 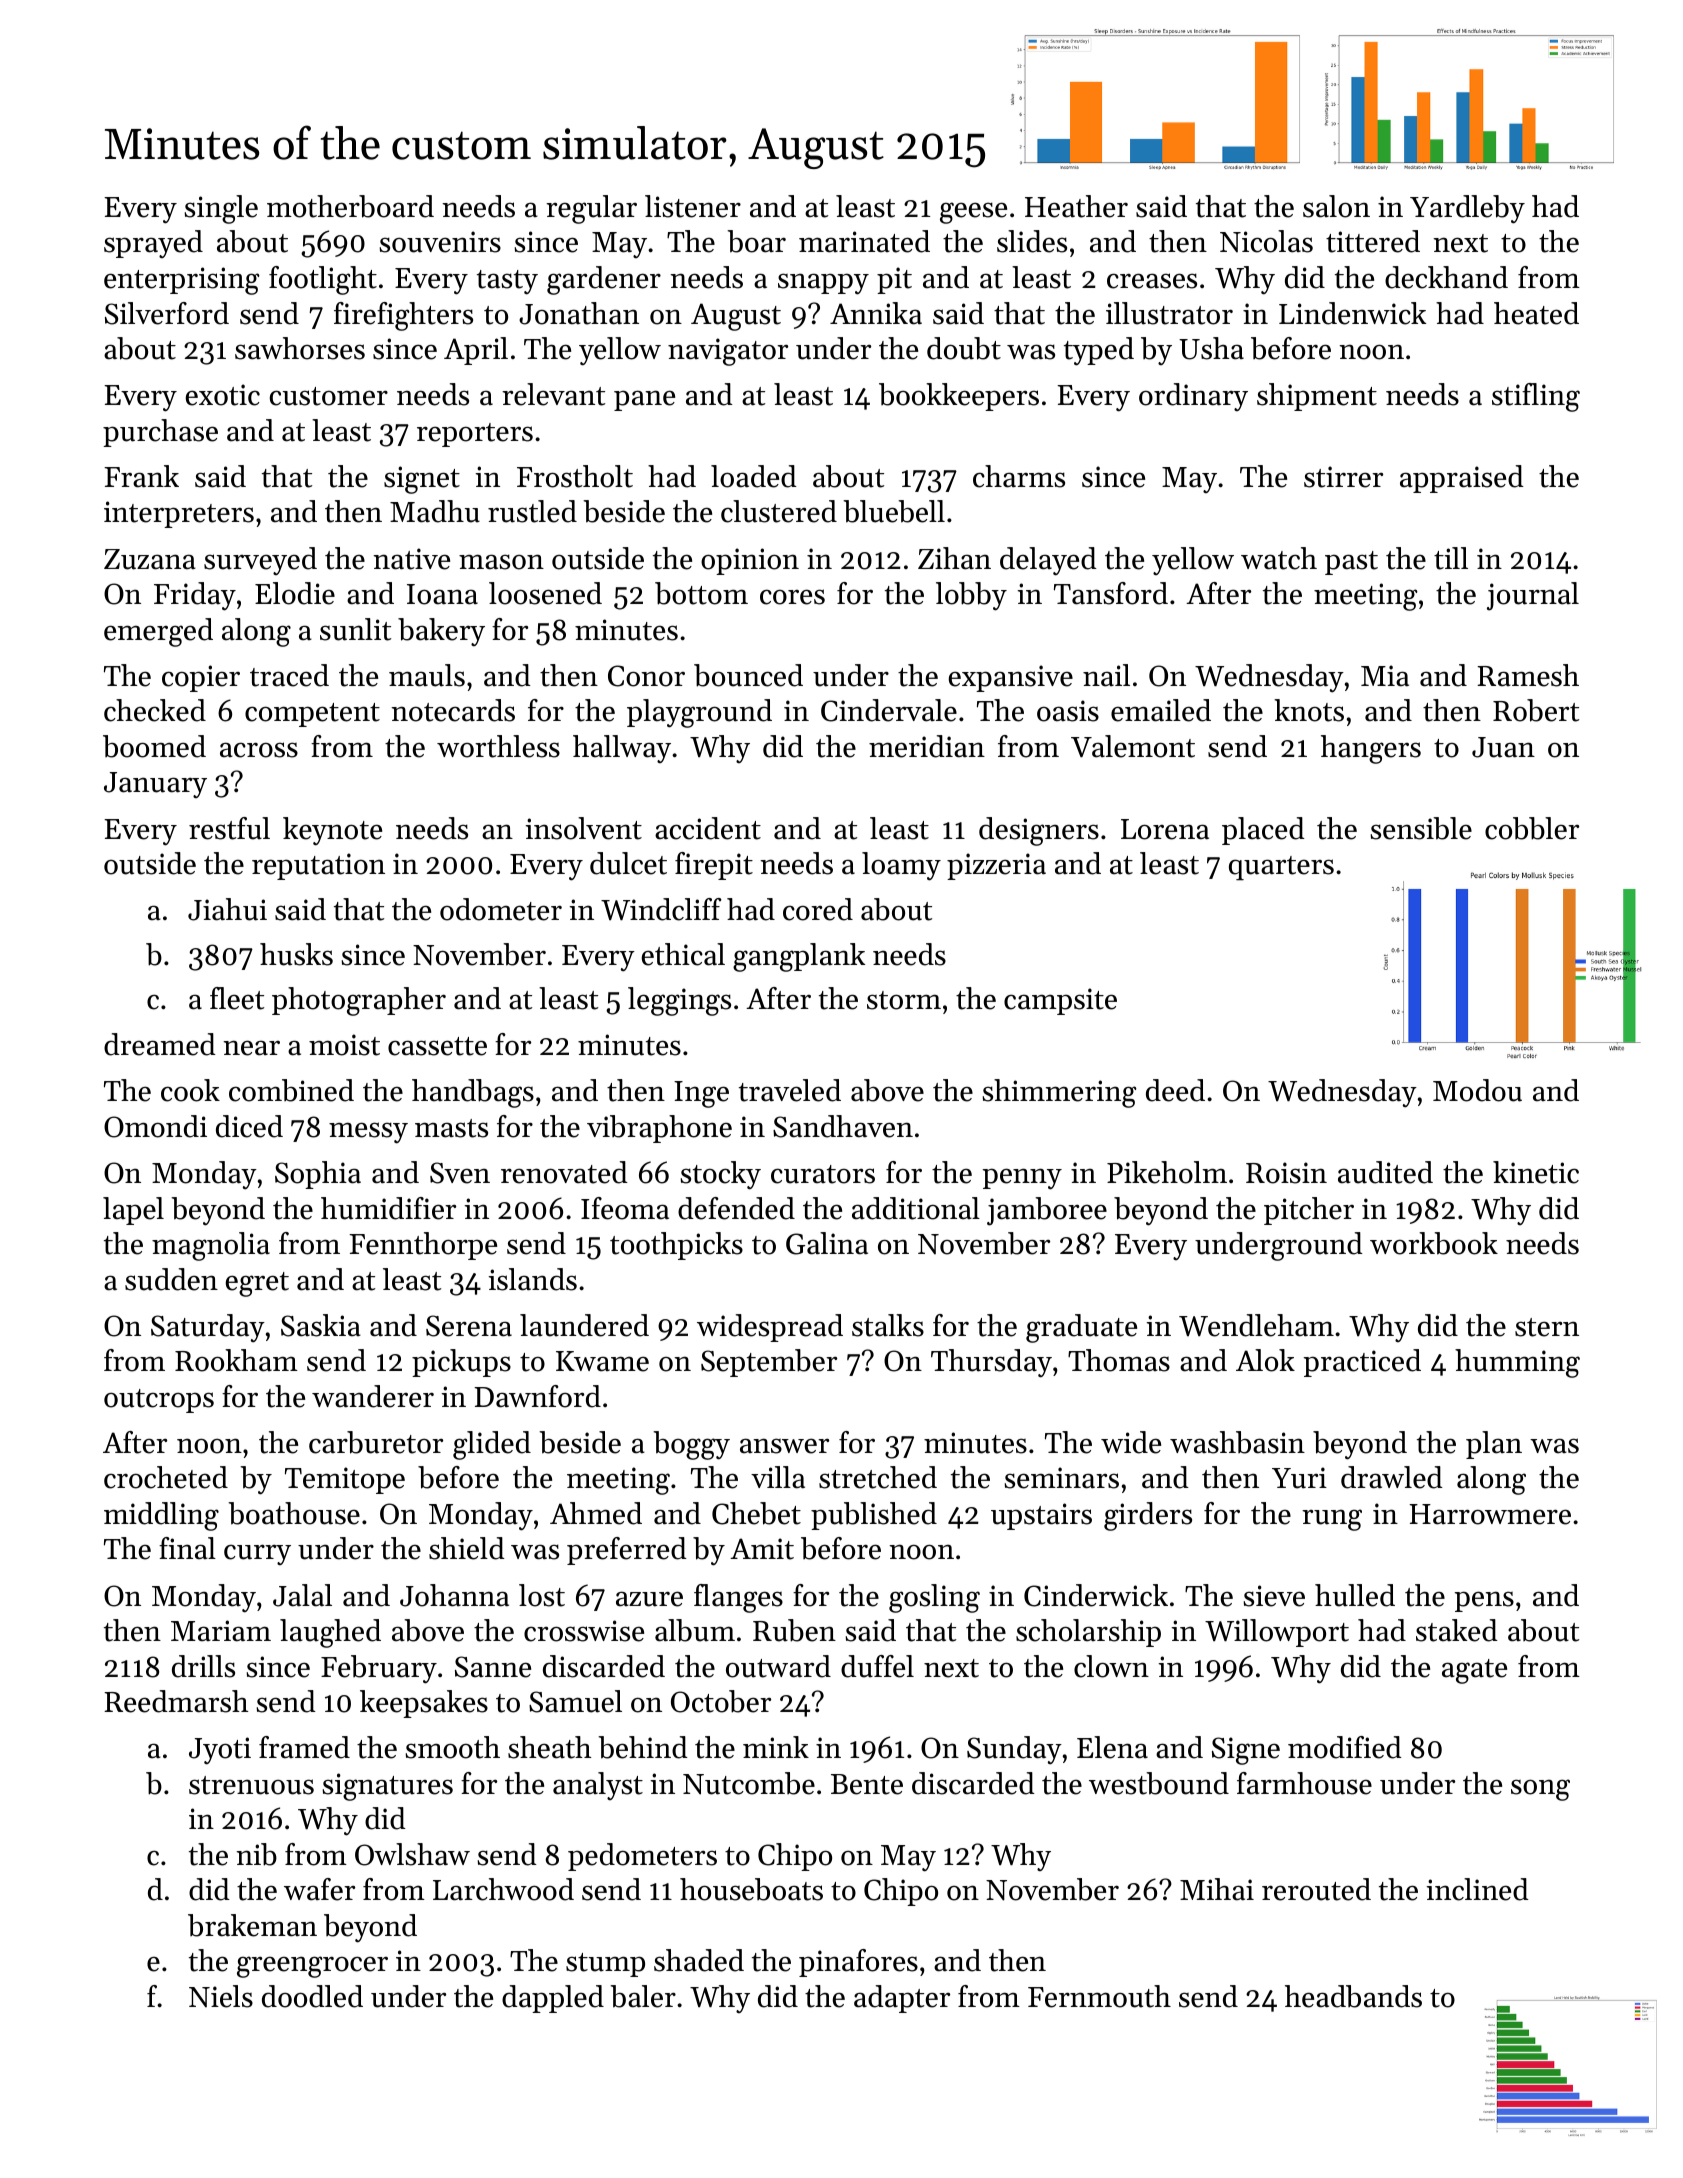 What do you see at coordinates (221, 1996) in the screenshot?
I see `Niels` at bounding box center [221, 1996].
